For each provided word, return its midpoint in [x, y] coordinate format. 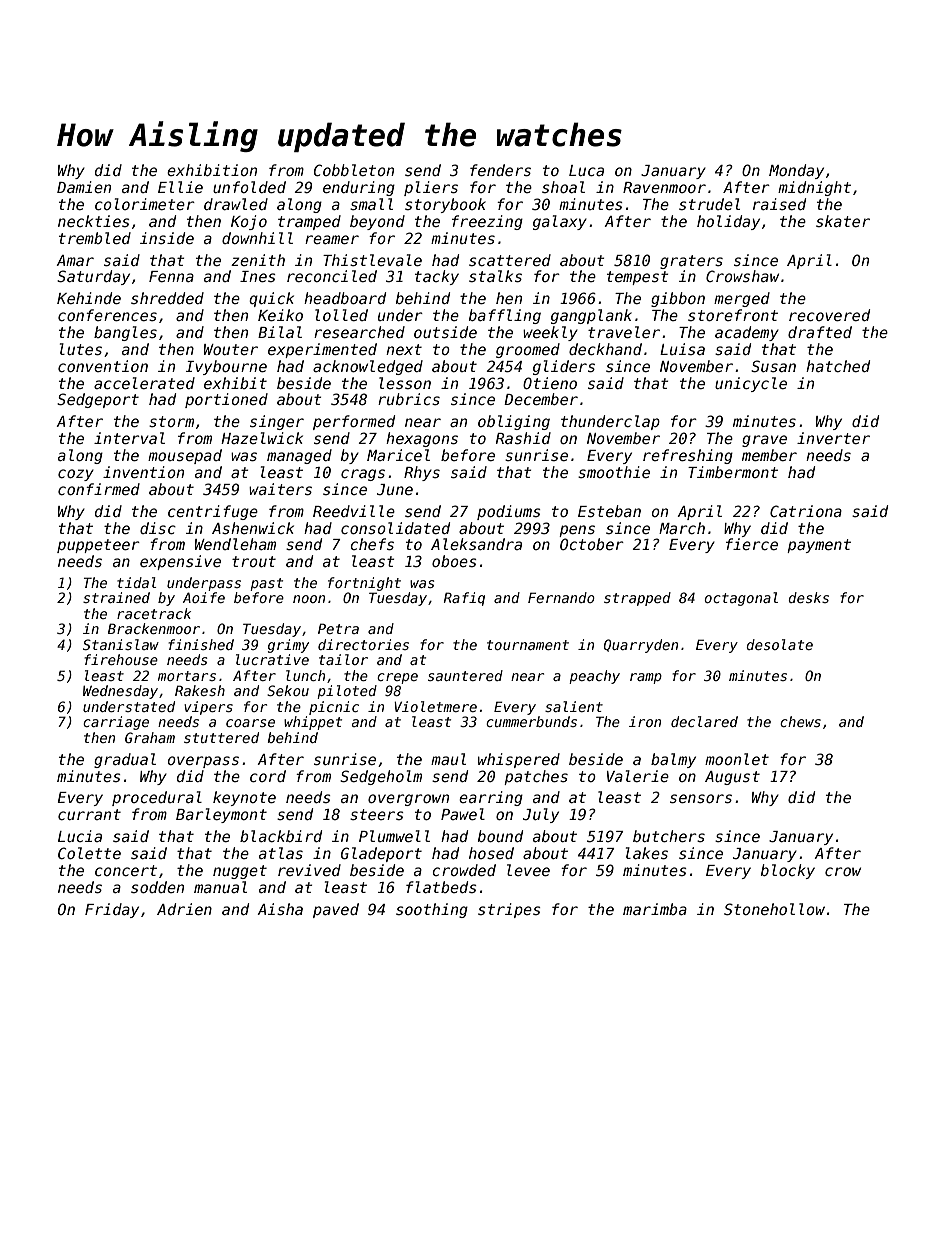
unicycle [751, 384]
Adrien [184, 909]
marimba [655, 909]
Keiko [280, 315]
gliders [564, 367]
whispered [519, 760]
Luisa [682, 349]
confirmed [99, 489]
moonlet [737, 759]
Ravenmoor [664, 187]
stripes [509, 910]
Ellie [180, 187]
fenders [500, 170]
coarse [250, 723]
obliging [514, 422]
